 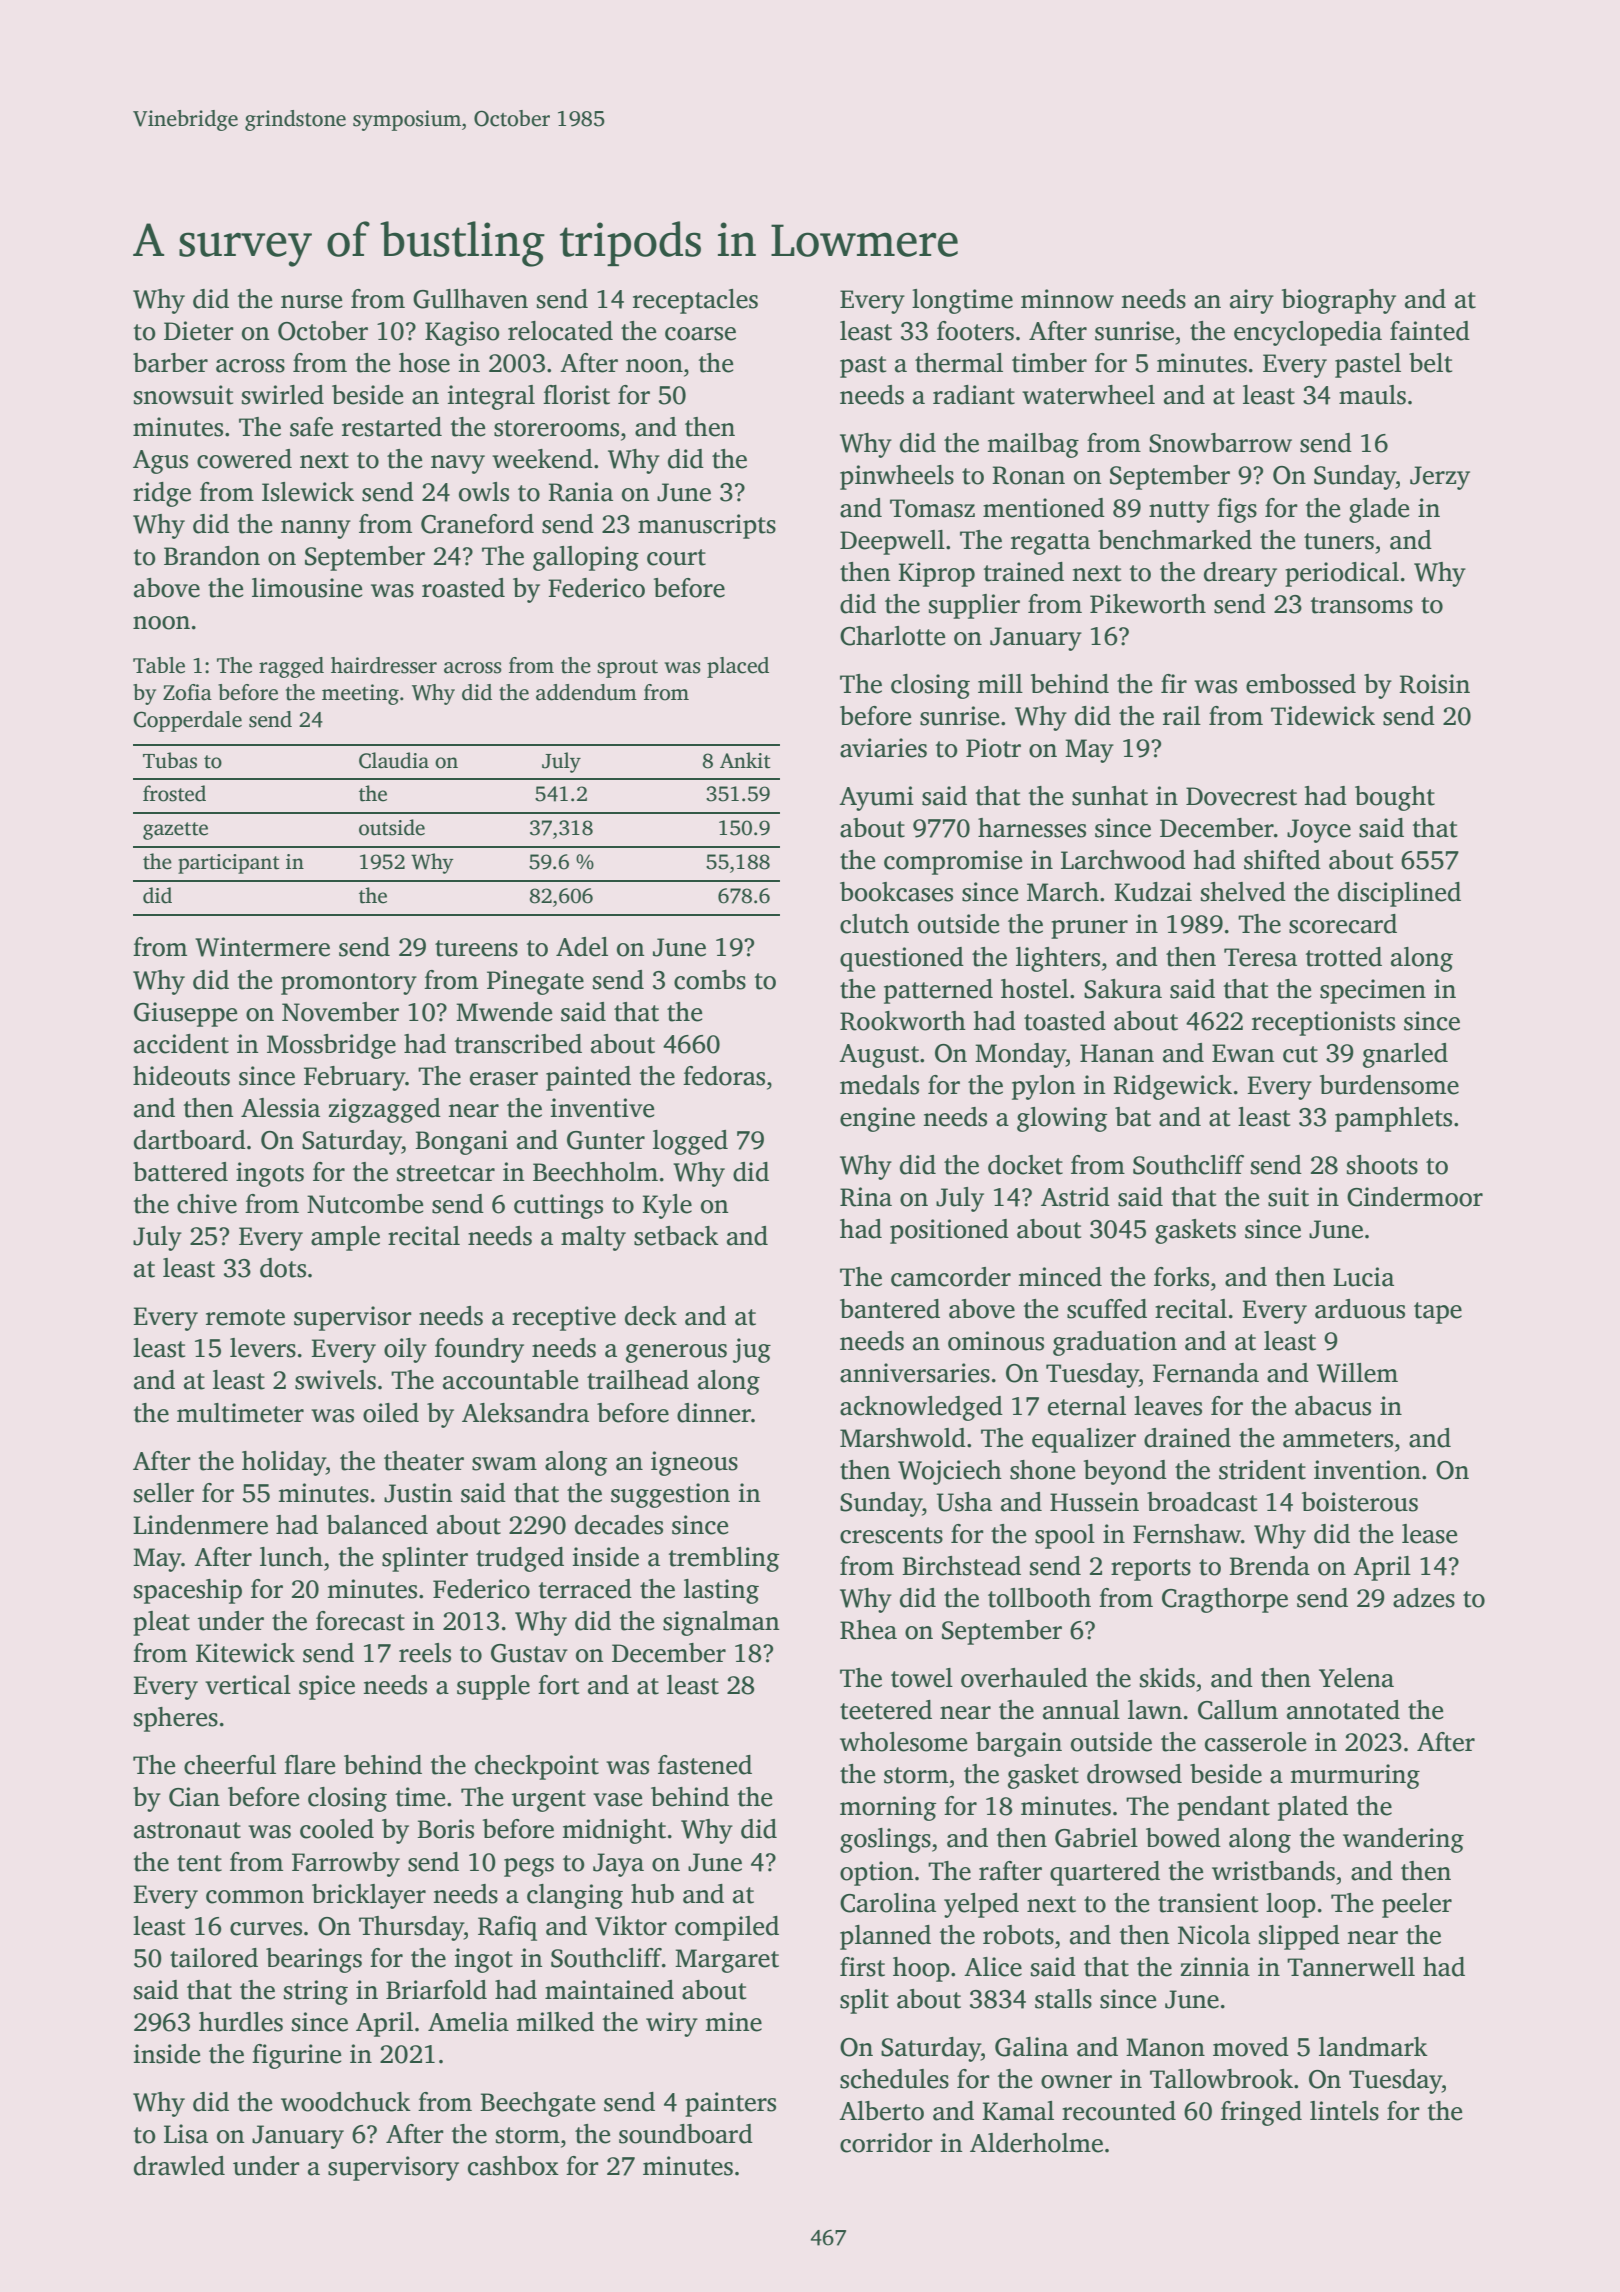 What do you see at coordinates (537, 2104) in the image?
I see `Beechgate` at bounding box center [537, 2104].
